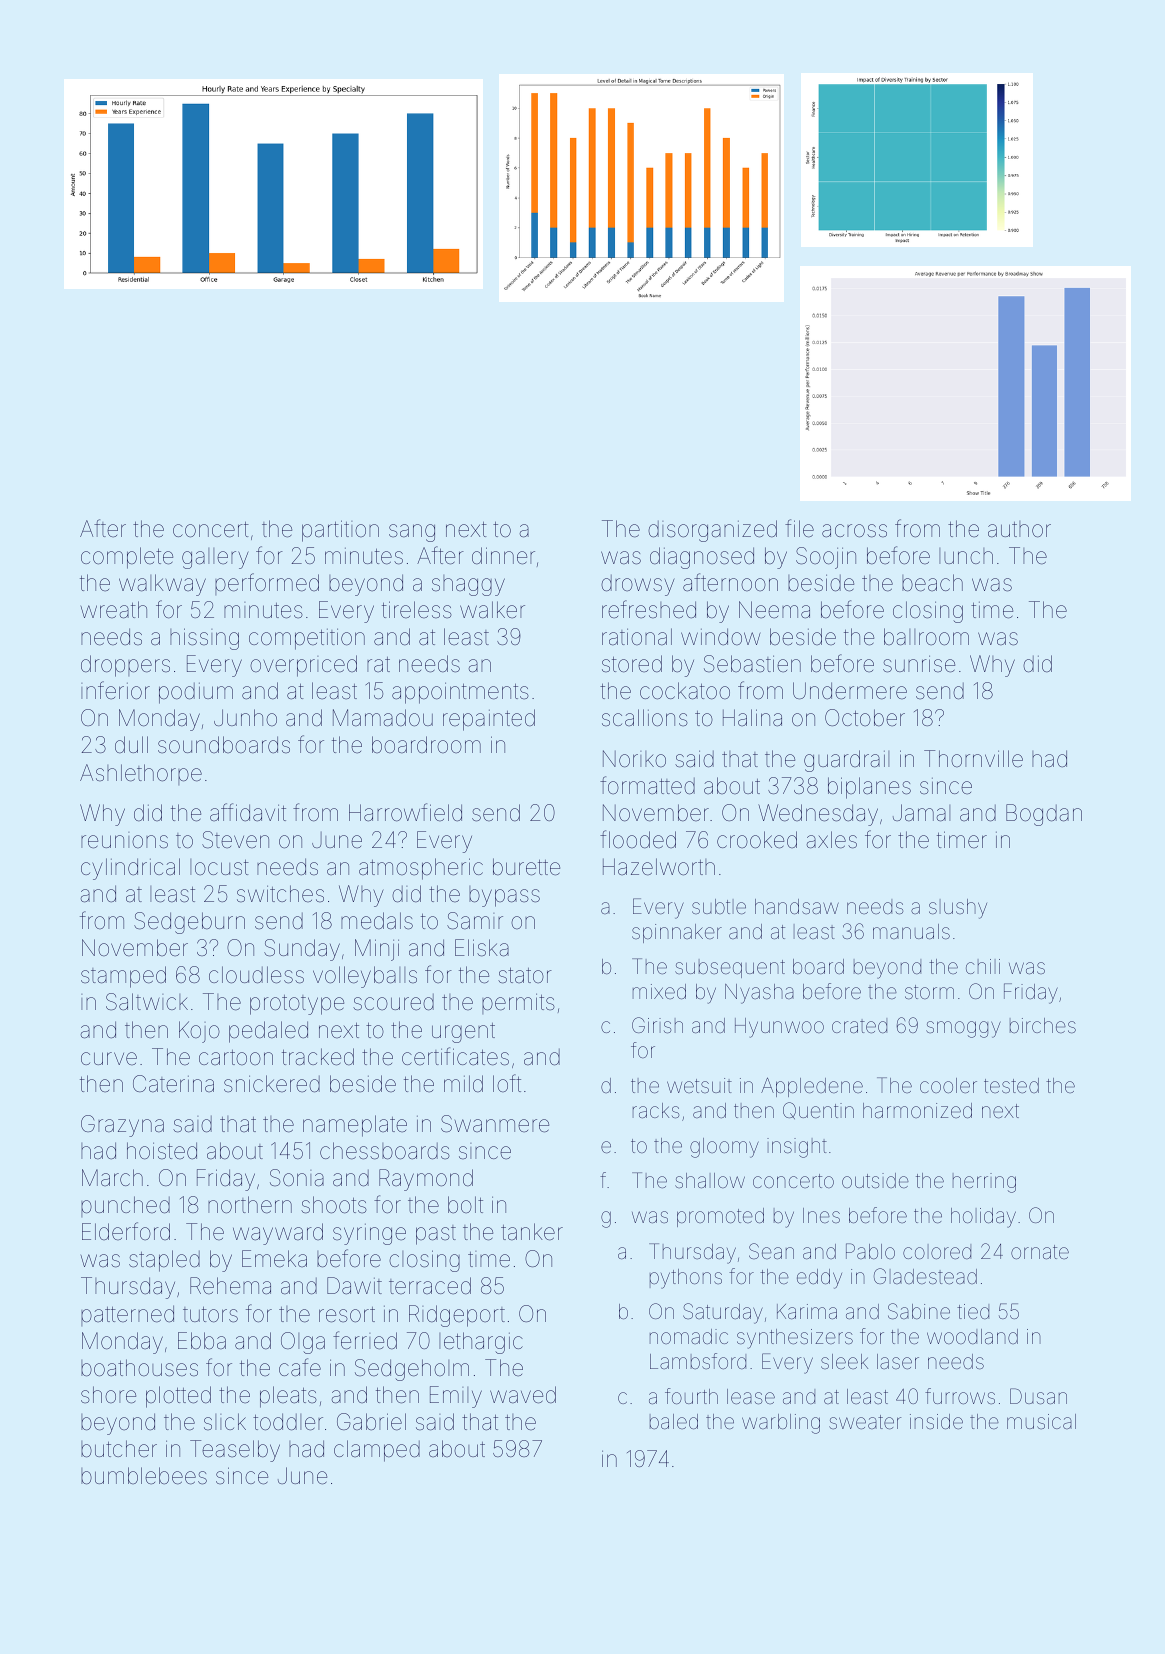 The width and height of the page is (1165, 1654). What do you see at coordinates (973, 758) in the page?
I see `Thornville` at bounding box center [973, 758].
